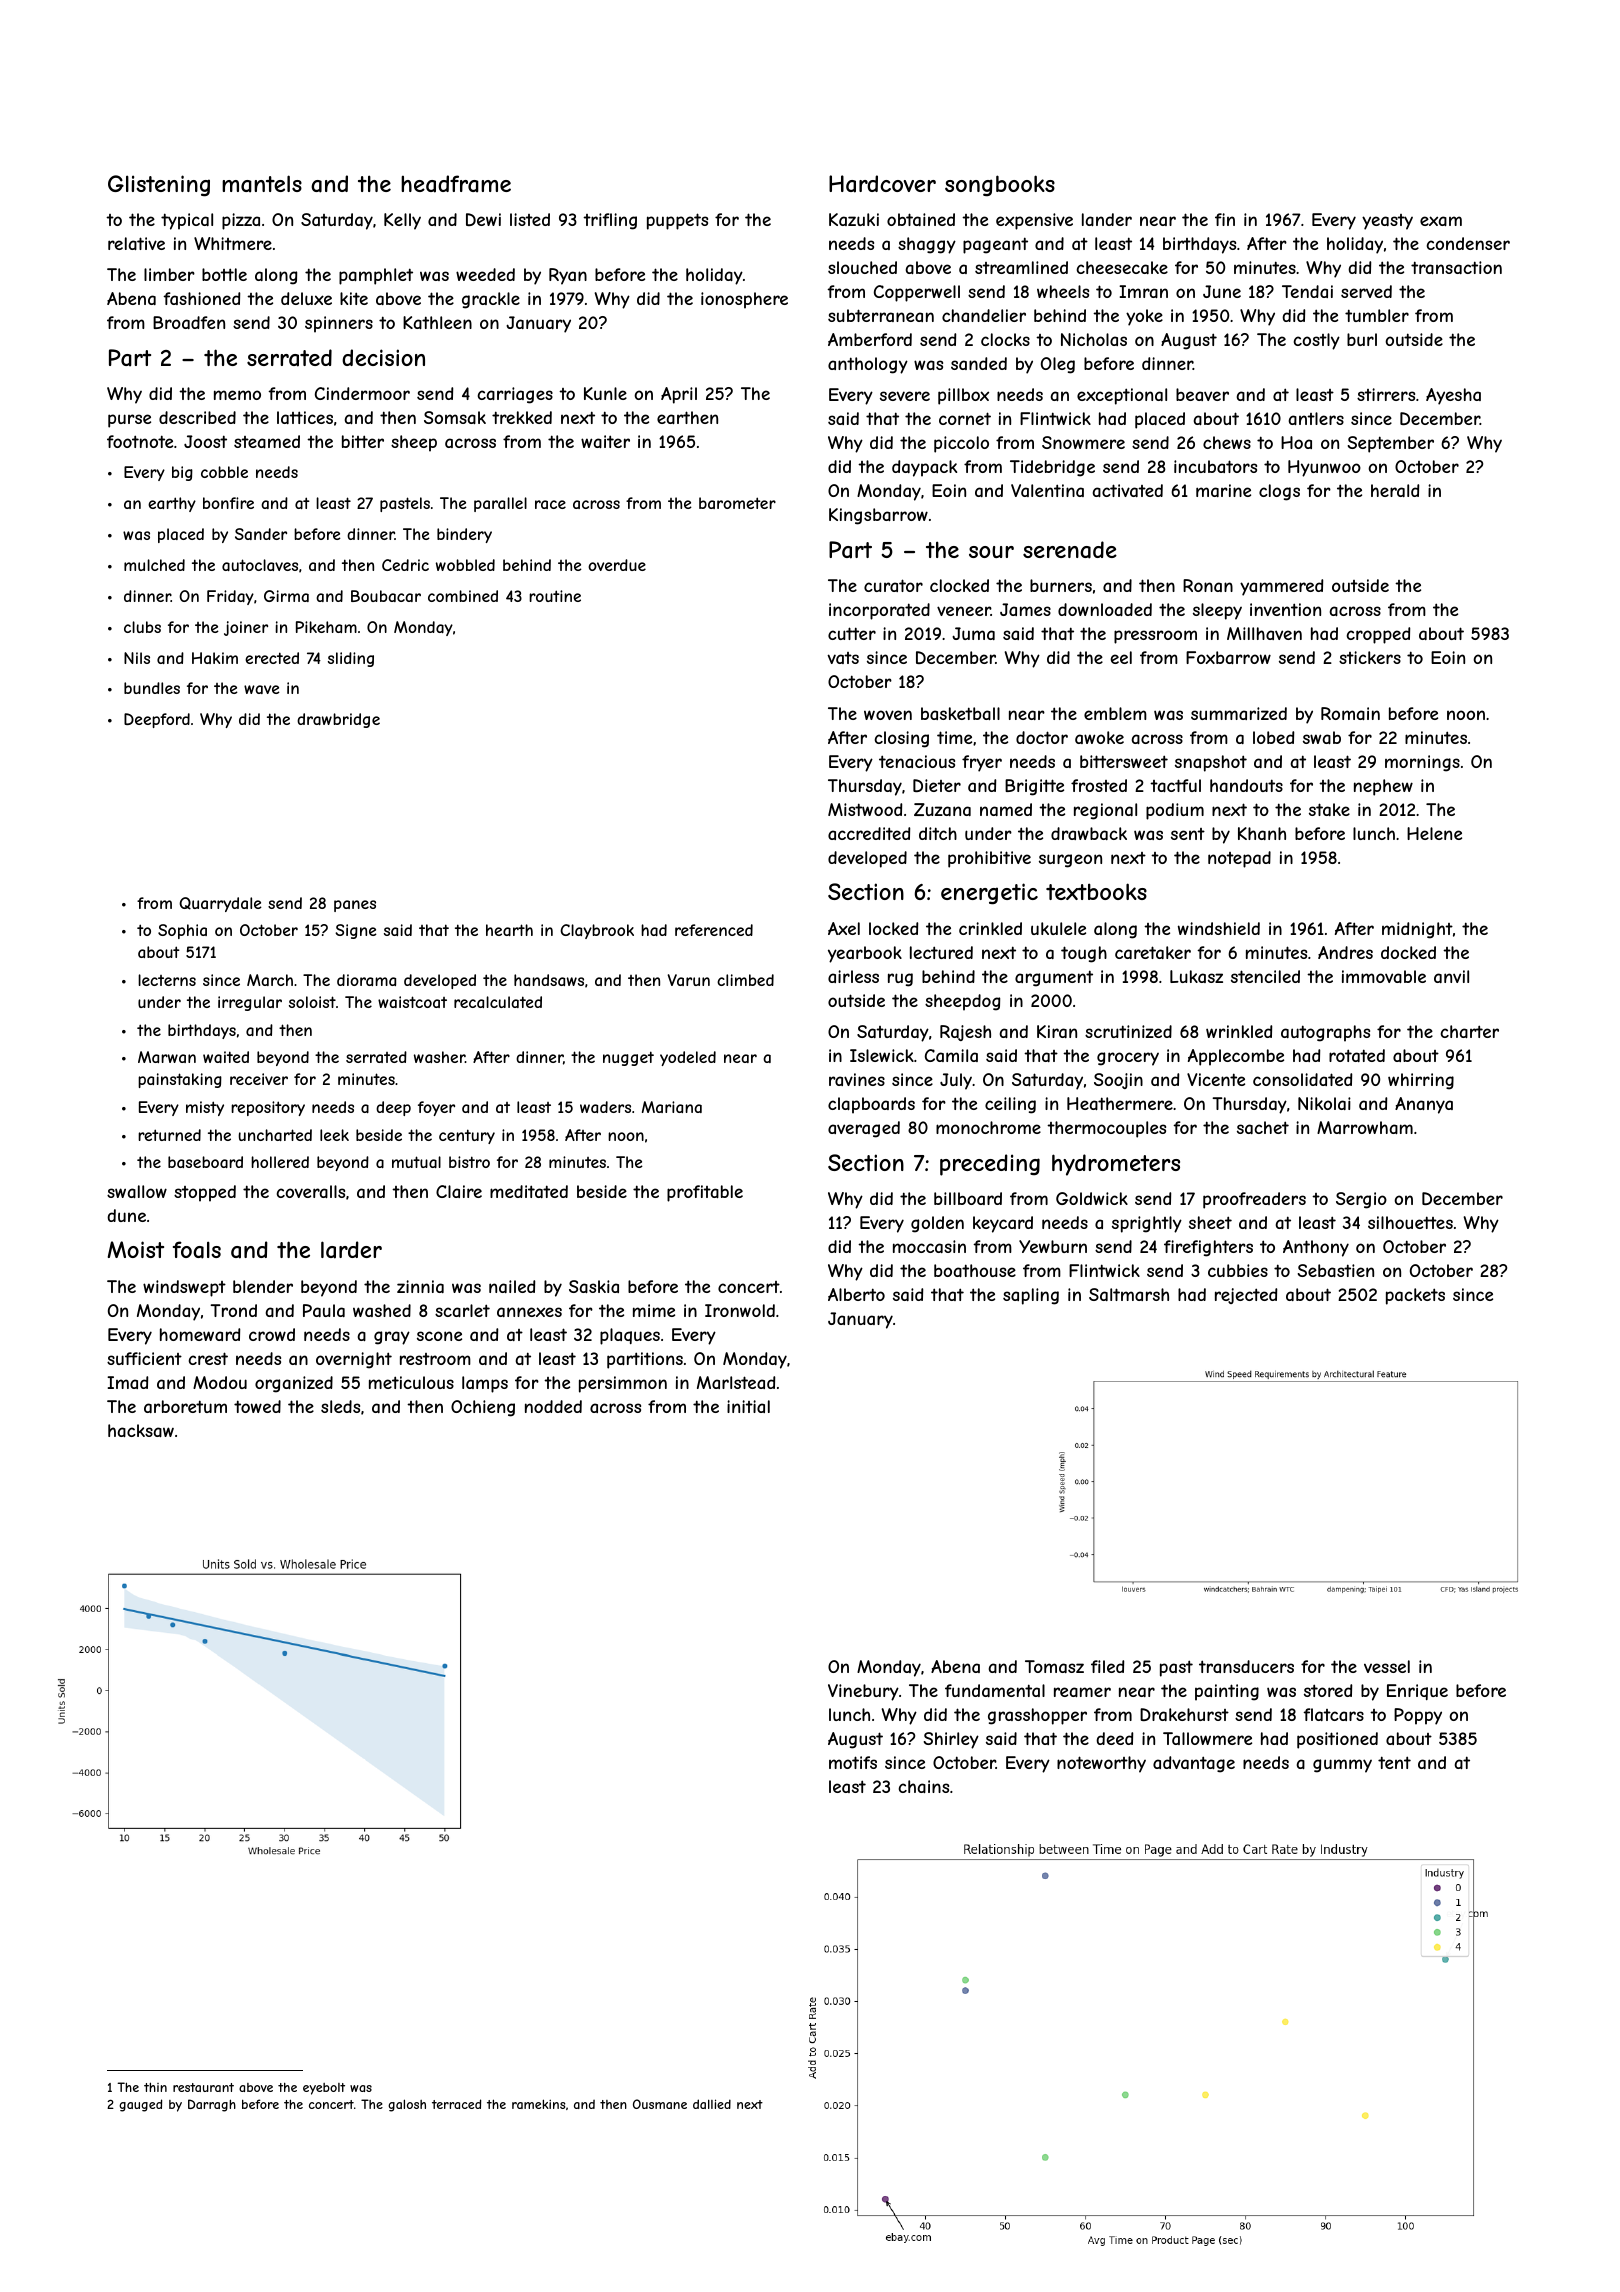 Image resolution: width=1620 pixels, height=2292 pixels. Describe the element at coordinates (306, 298) in the screenshot. I see `deluxe` at that location.
